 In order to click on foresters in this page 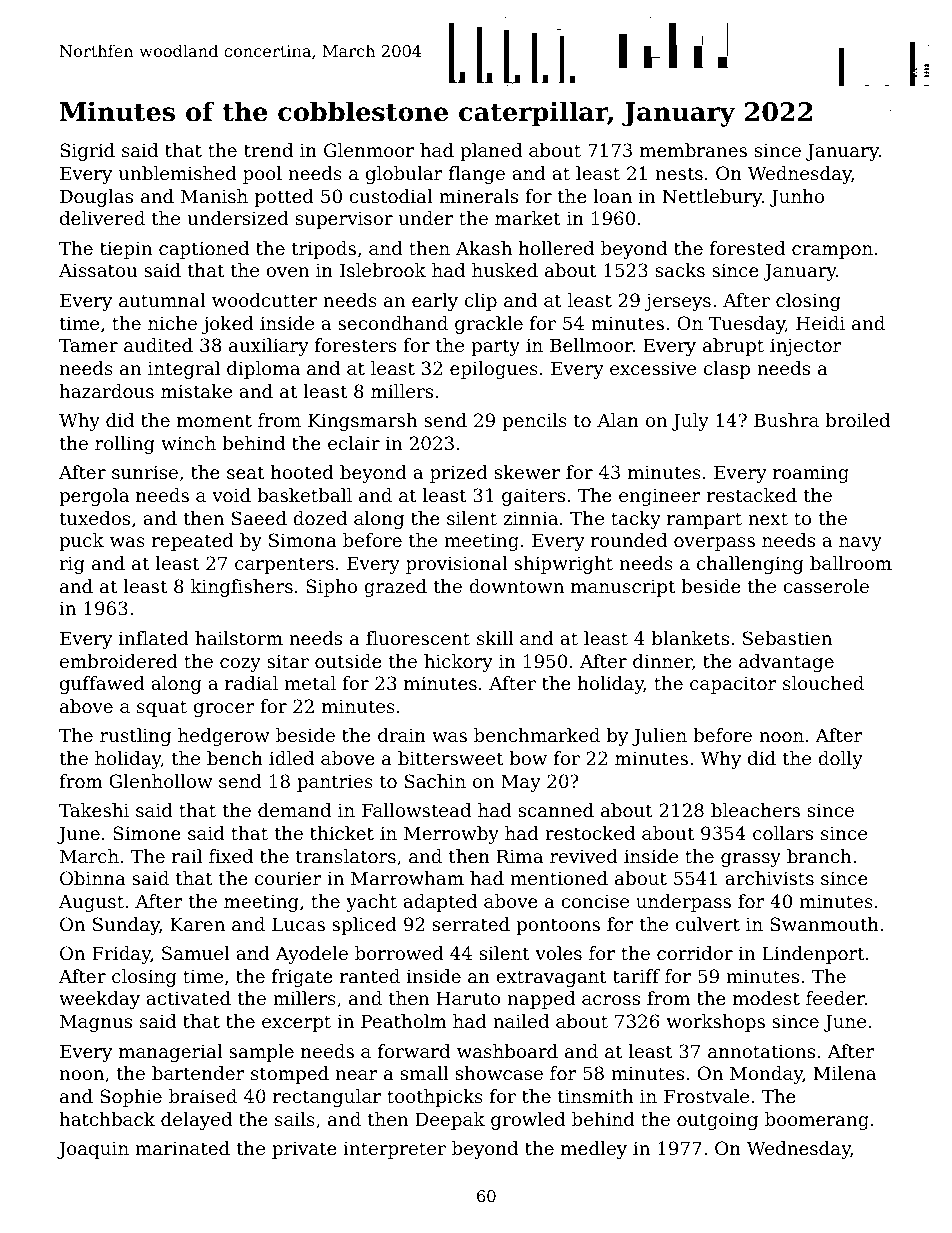, I will do `click(355, 345)`.
